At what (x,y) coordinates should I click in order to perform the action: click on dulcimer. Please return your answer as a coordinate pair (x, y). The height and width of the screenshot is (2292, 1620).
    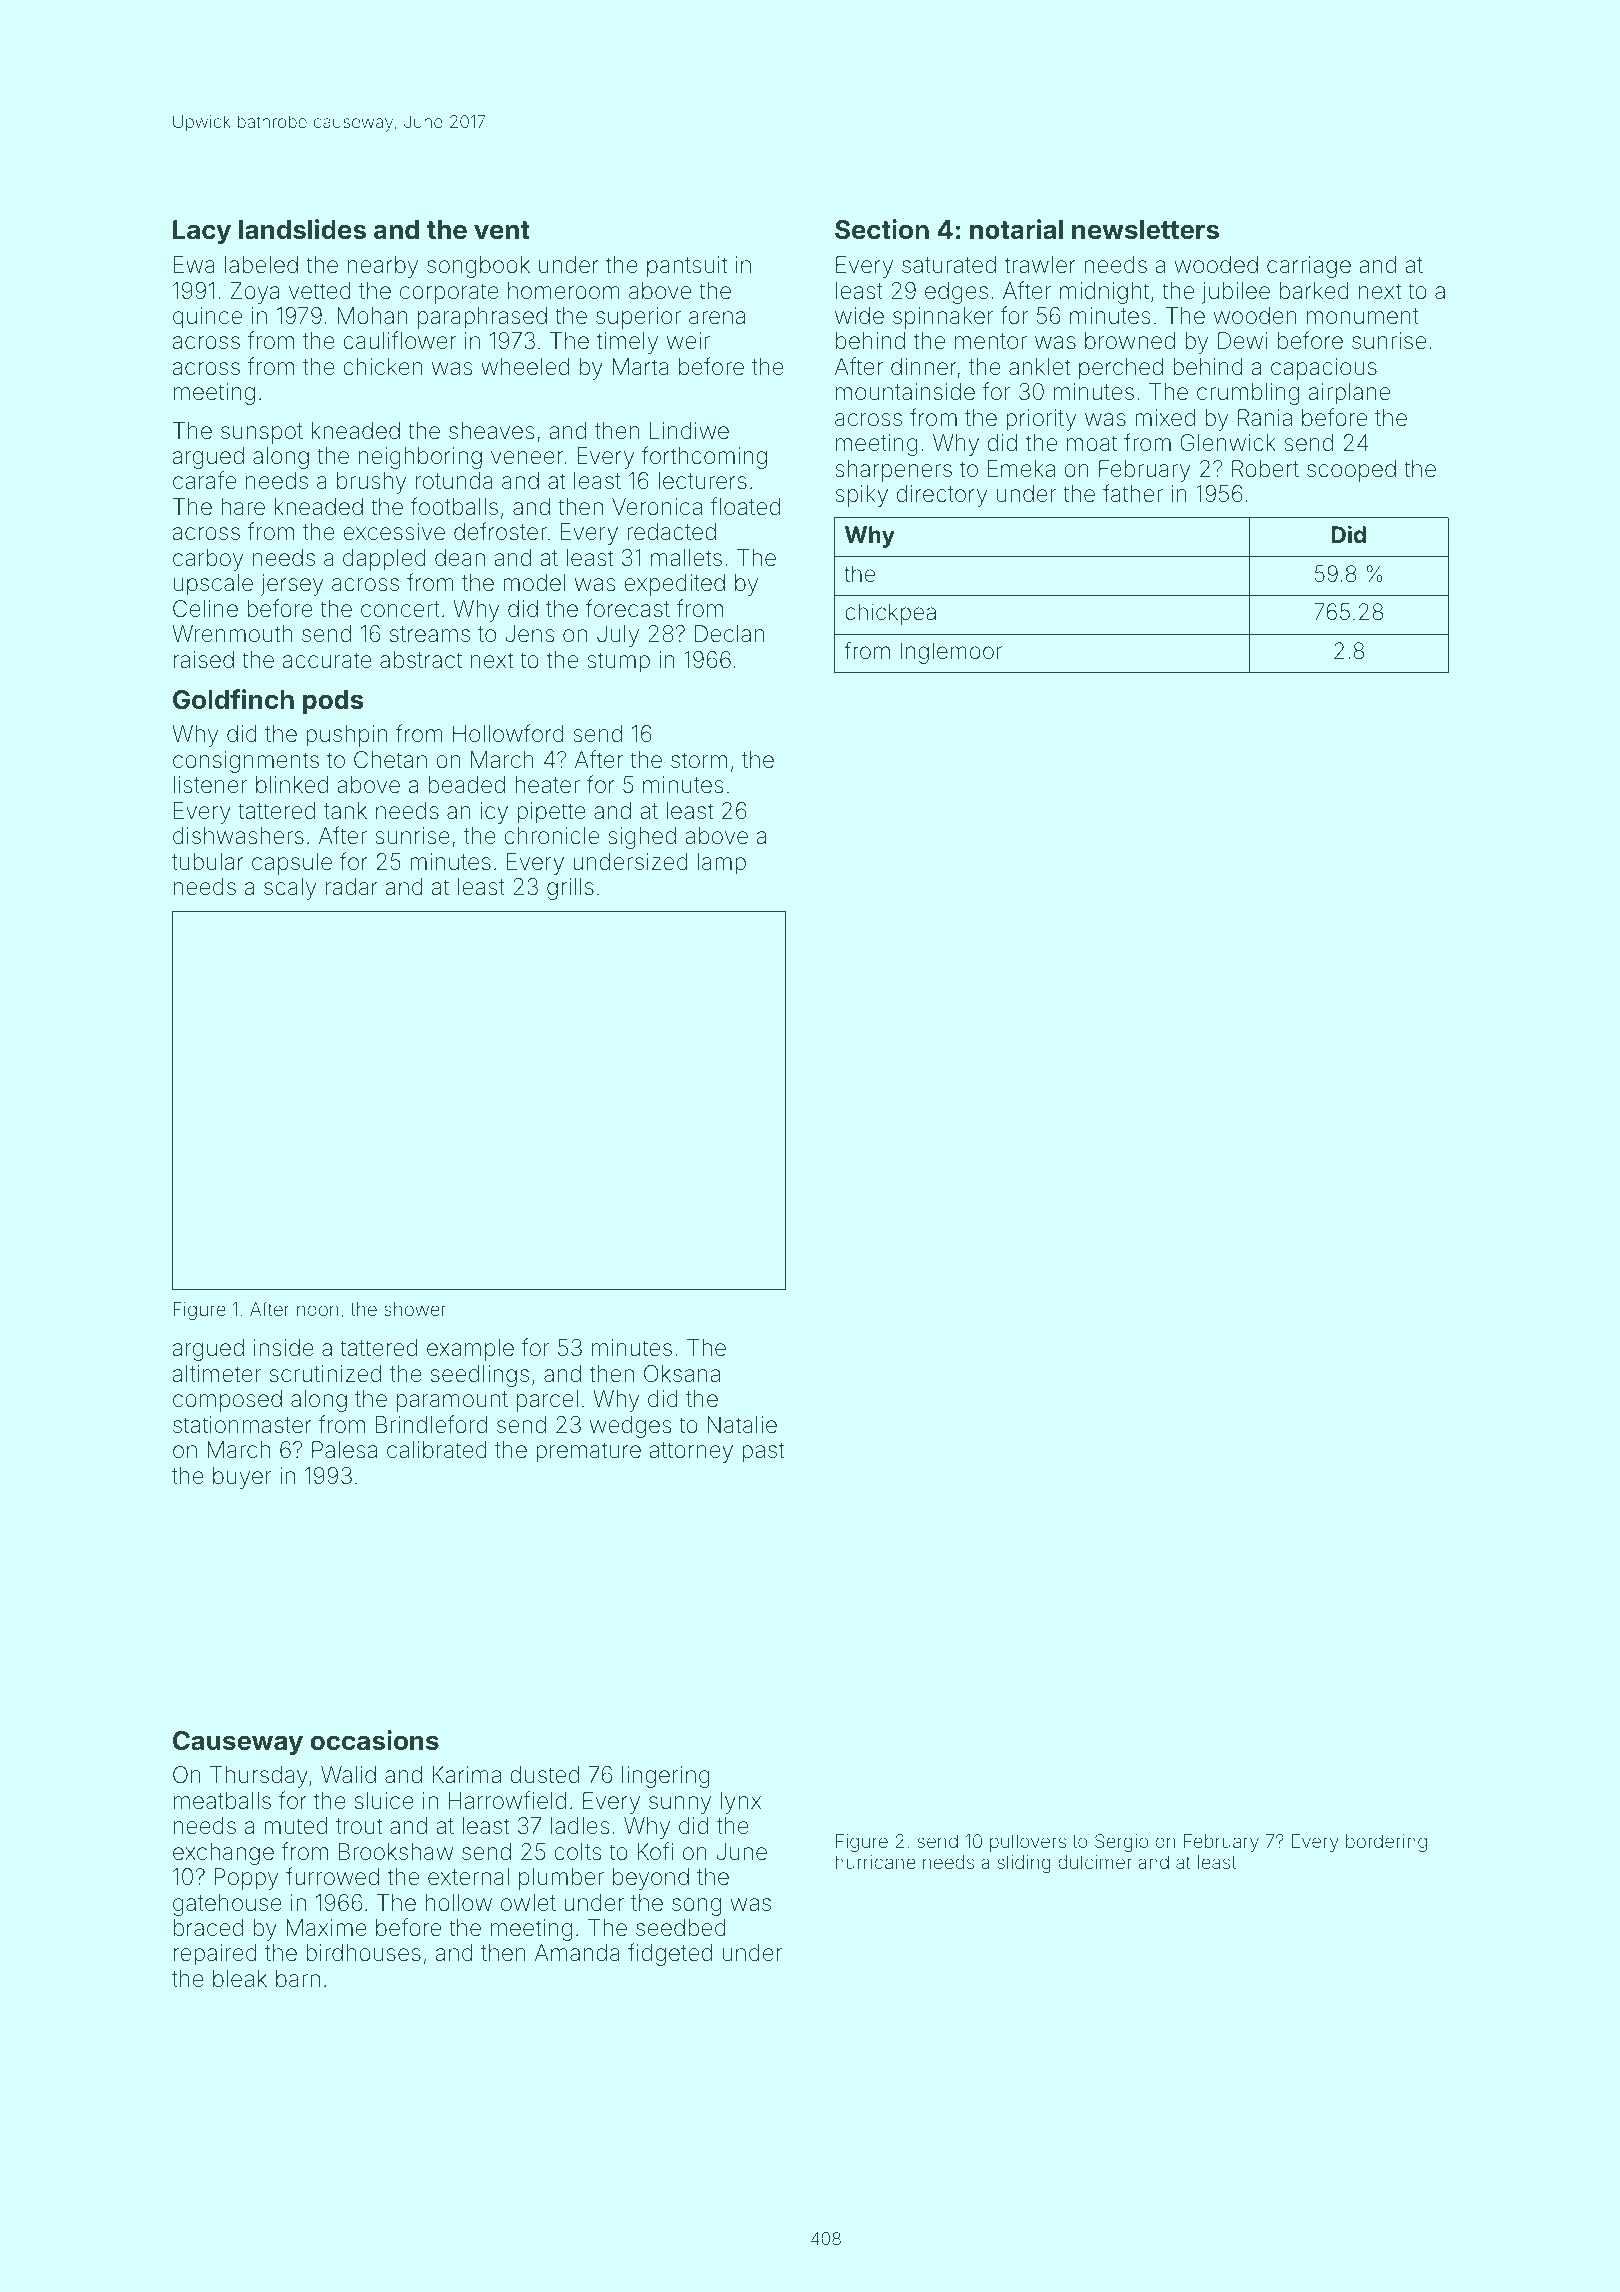
    Looking at the image, I should click on (1095, 1862).
